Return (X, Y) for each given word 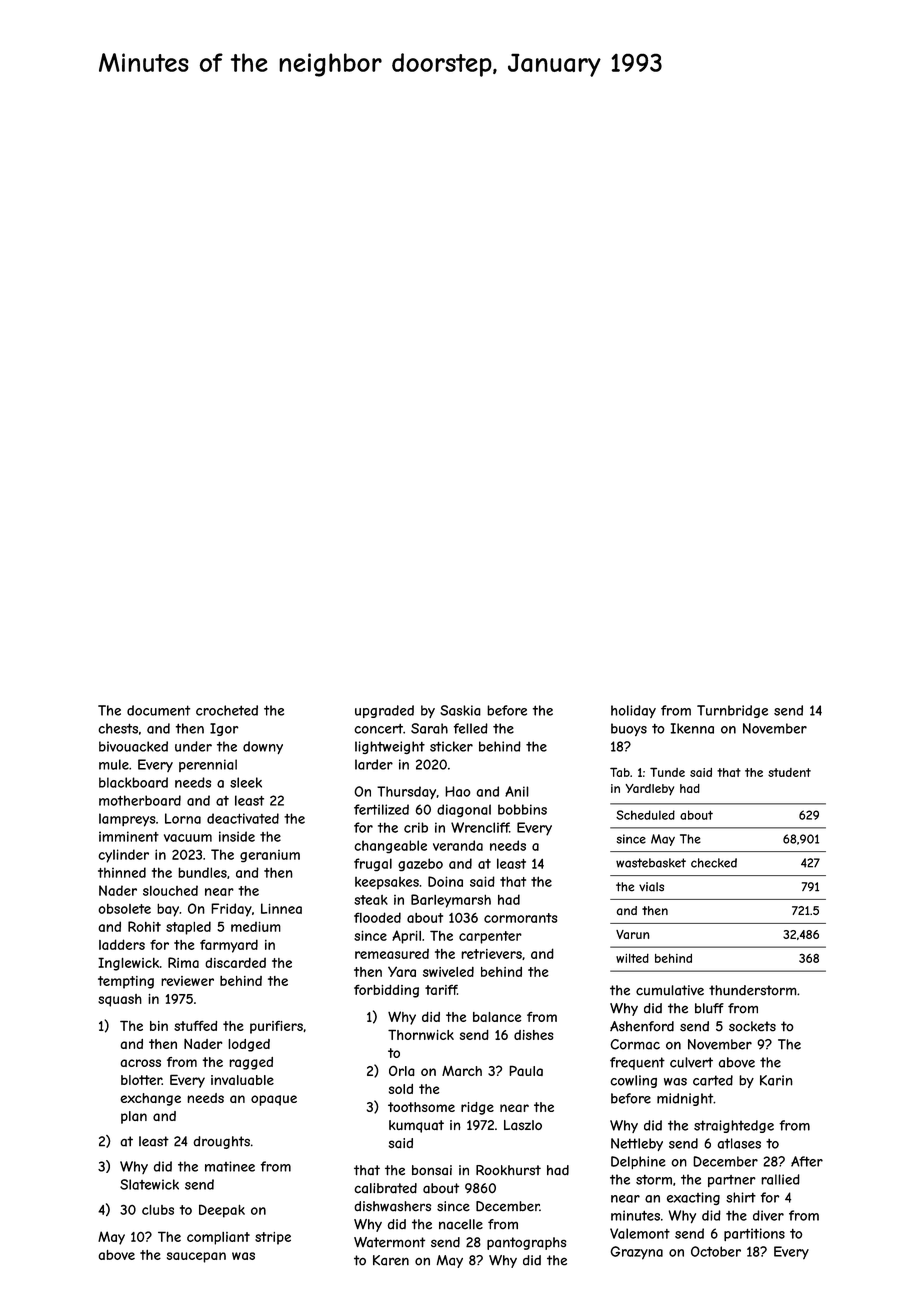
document (158, 710)
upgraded (384, 711)
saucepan (196, 1257)
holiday (633, 711)
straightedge (734, 1126)
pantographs (527, 1243)
